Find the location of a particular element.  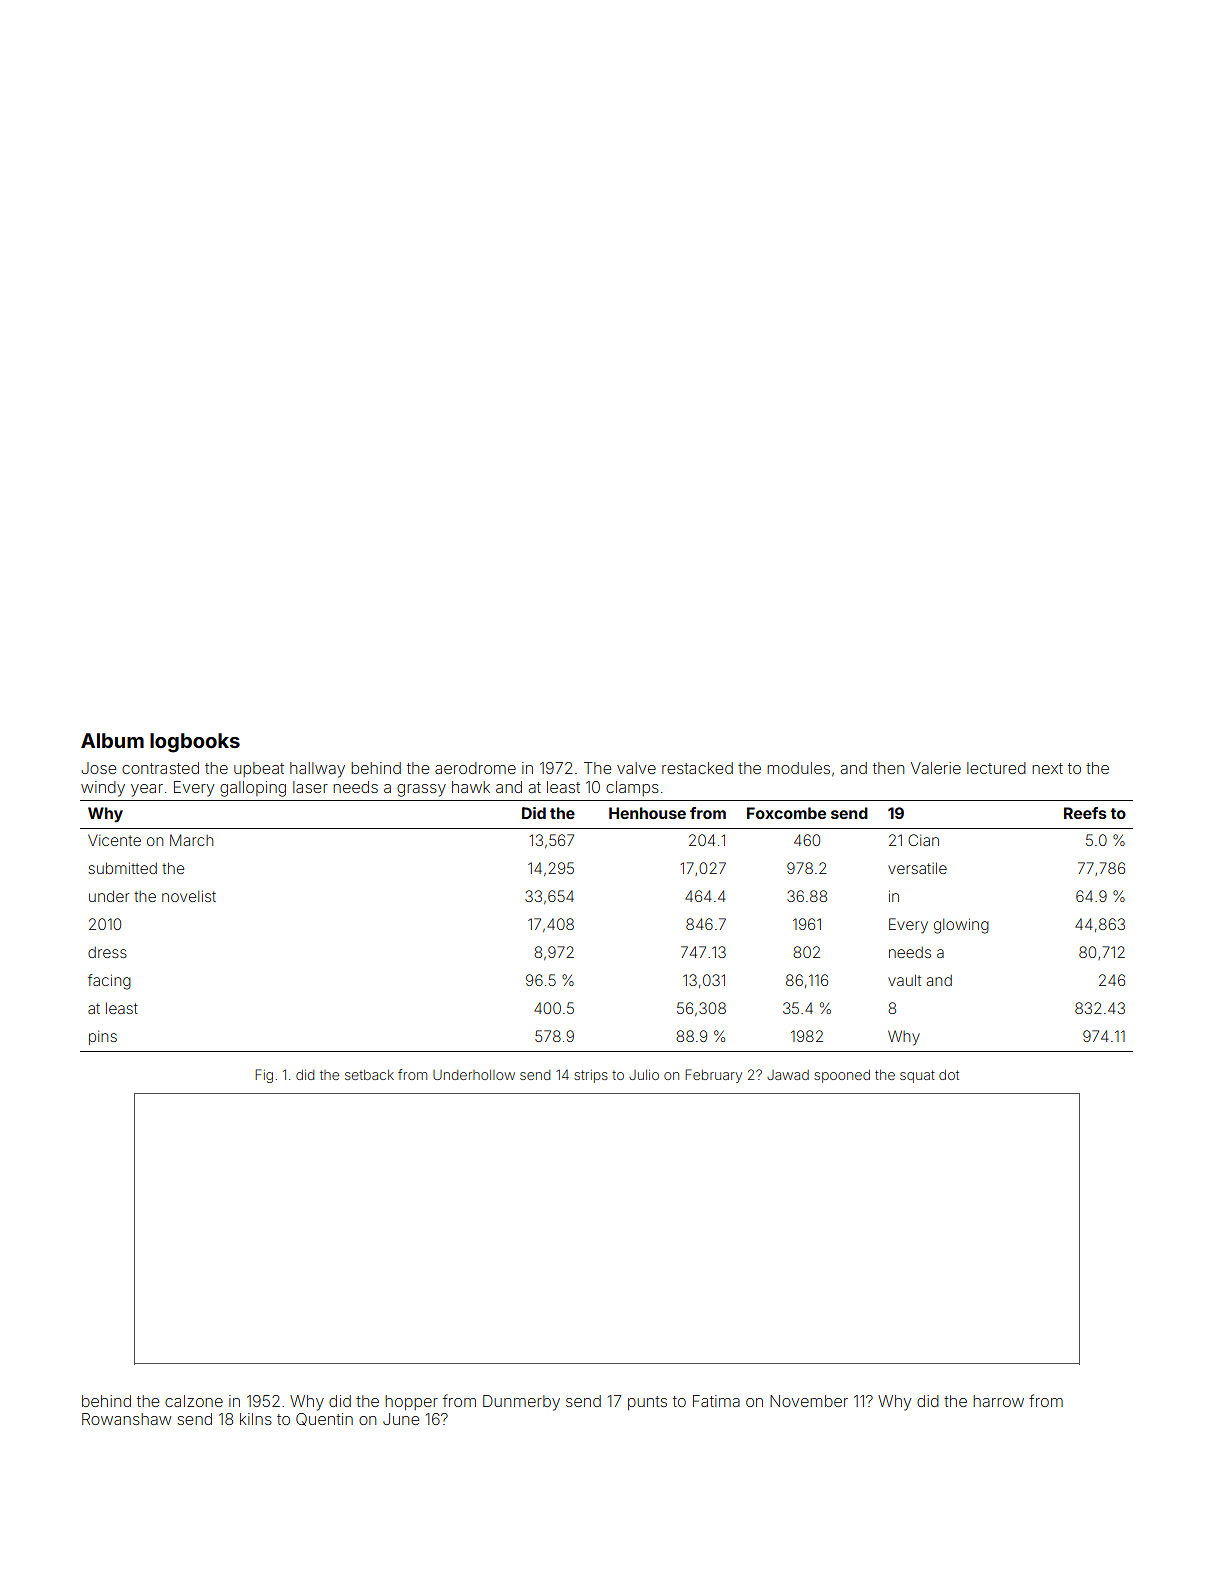

Quentin is located at coordinates (324, 1419).
